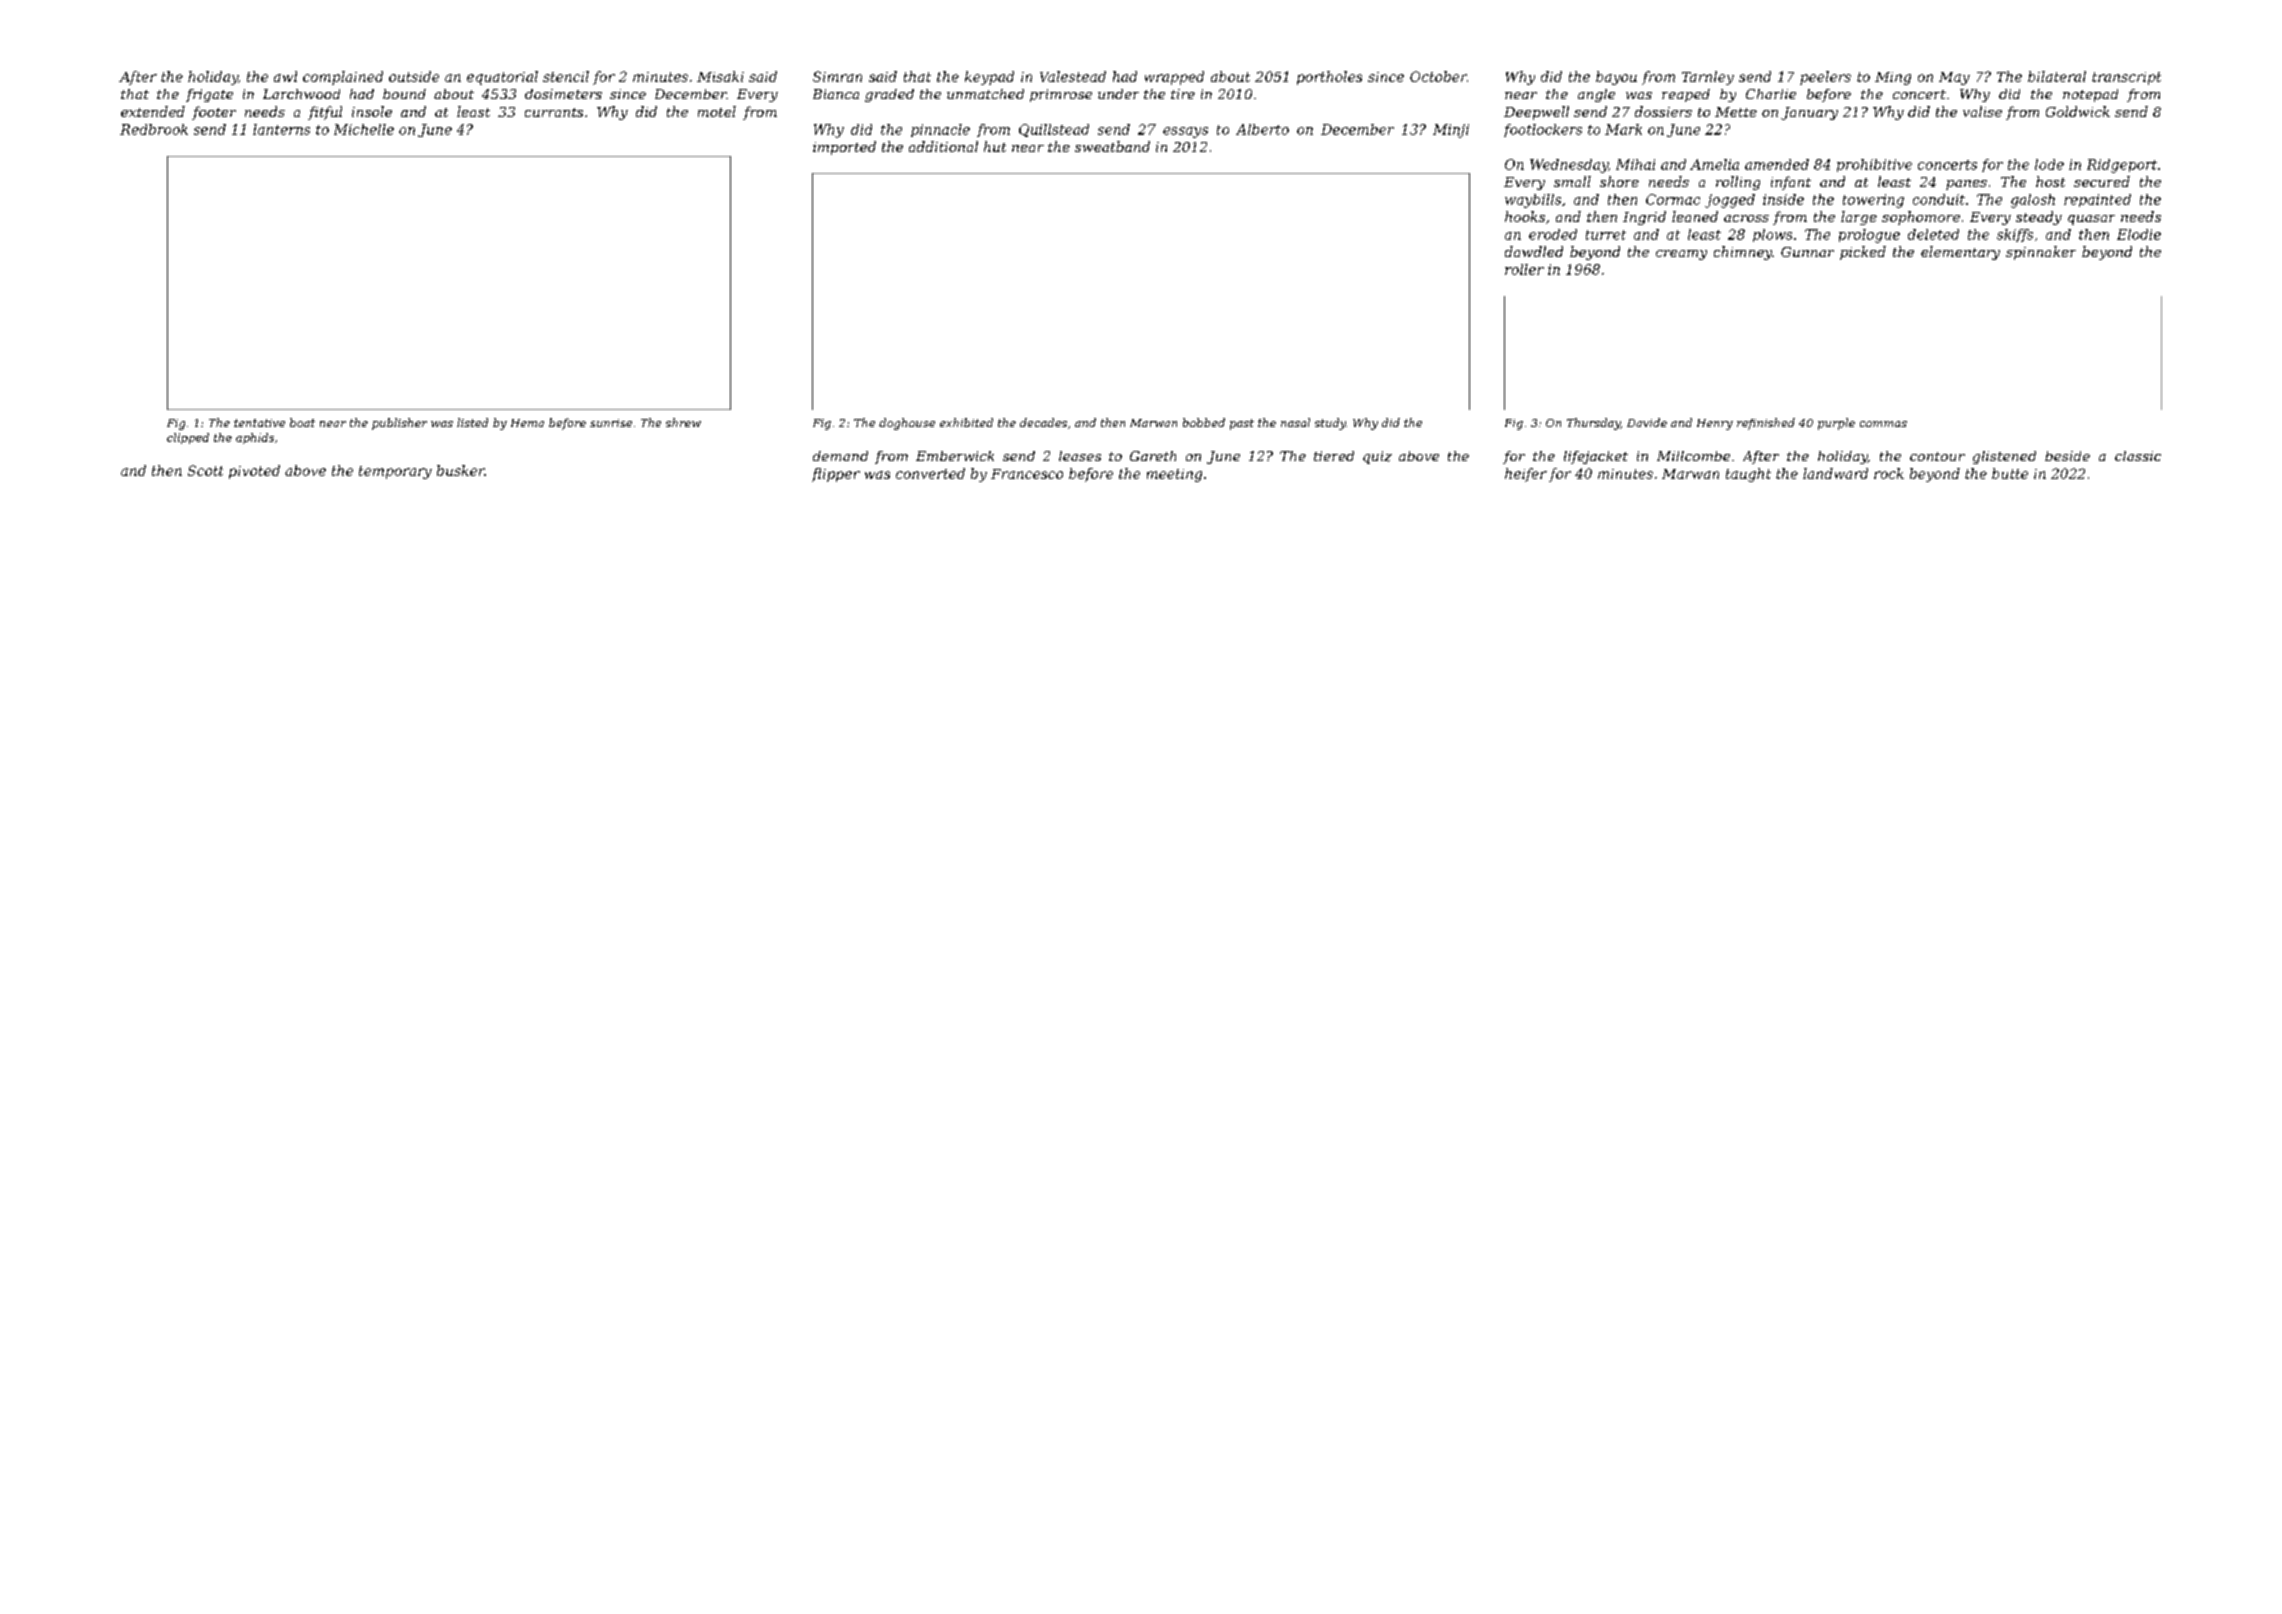  Describe the element at coordinates (1524, 269) in the page. I see `roller` at that location.
